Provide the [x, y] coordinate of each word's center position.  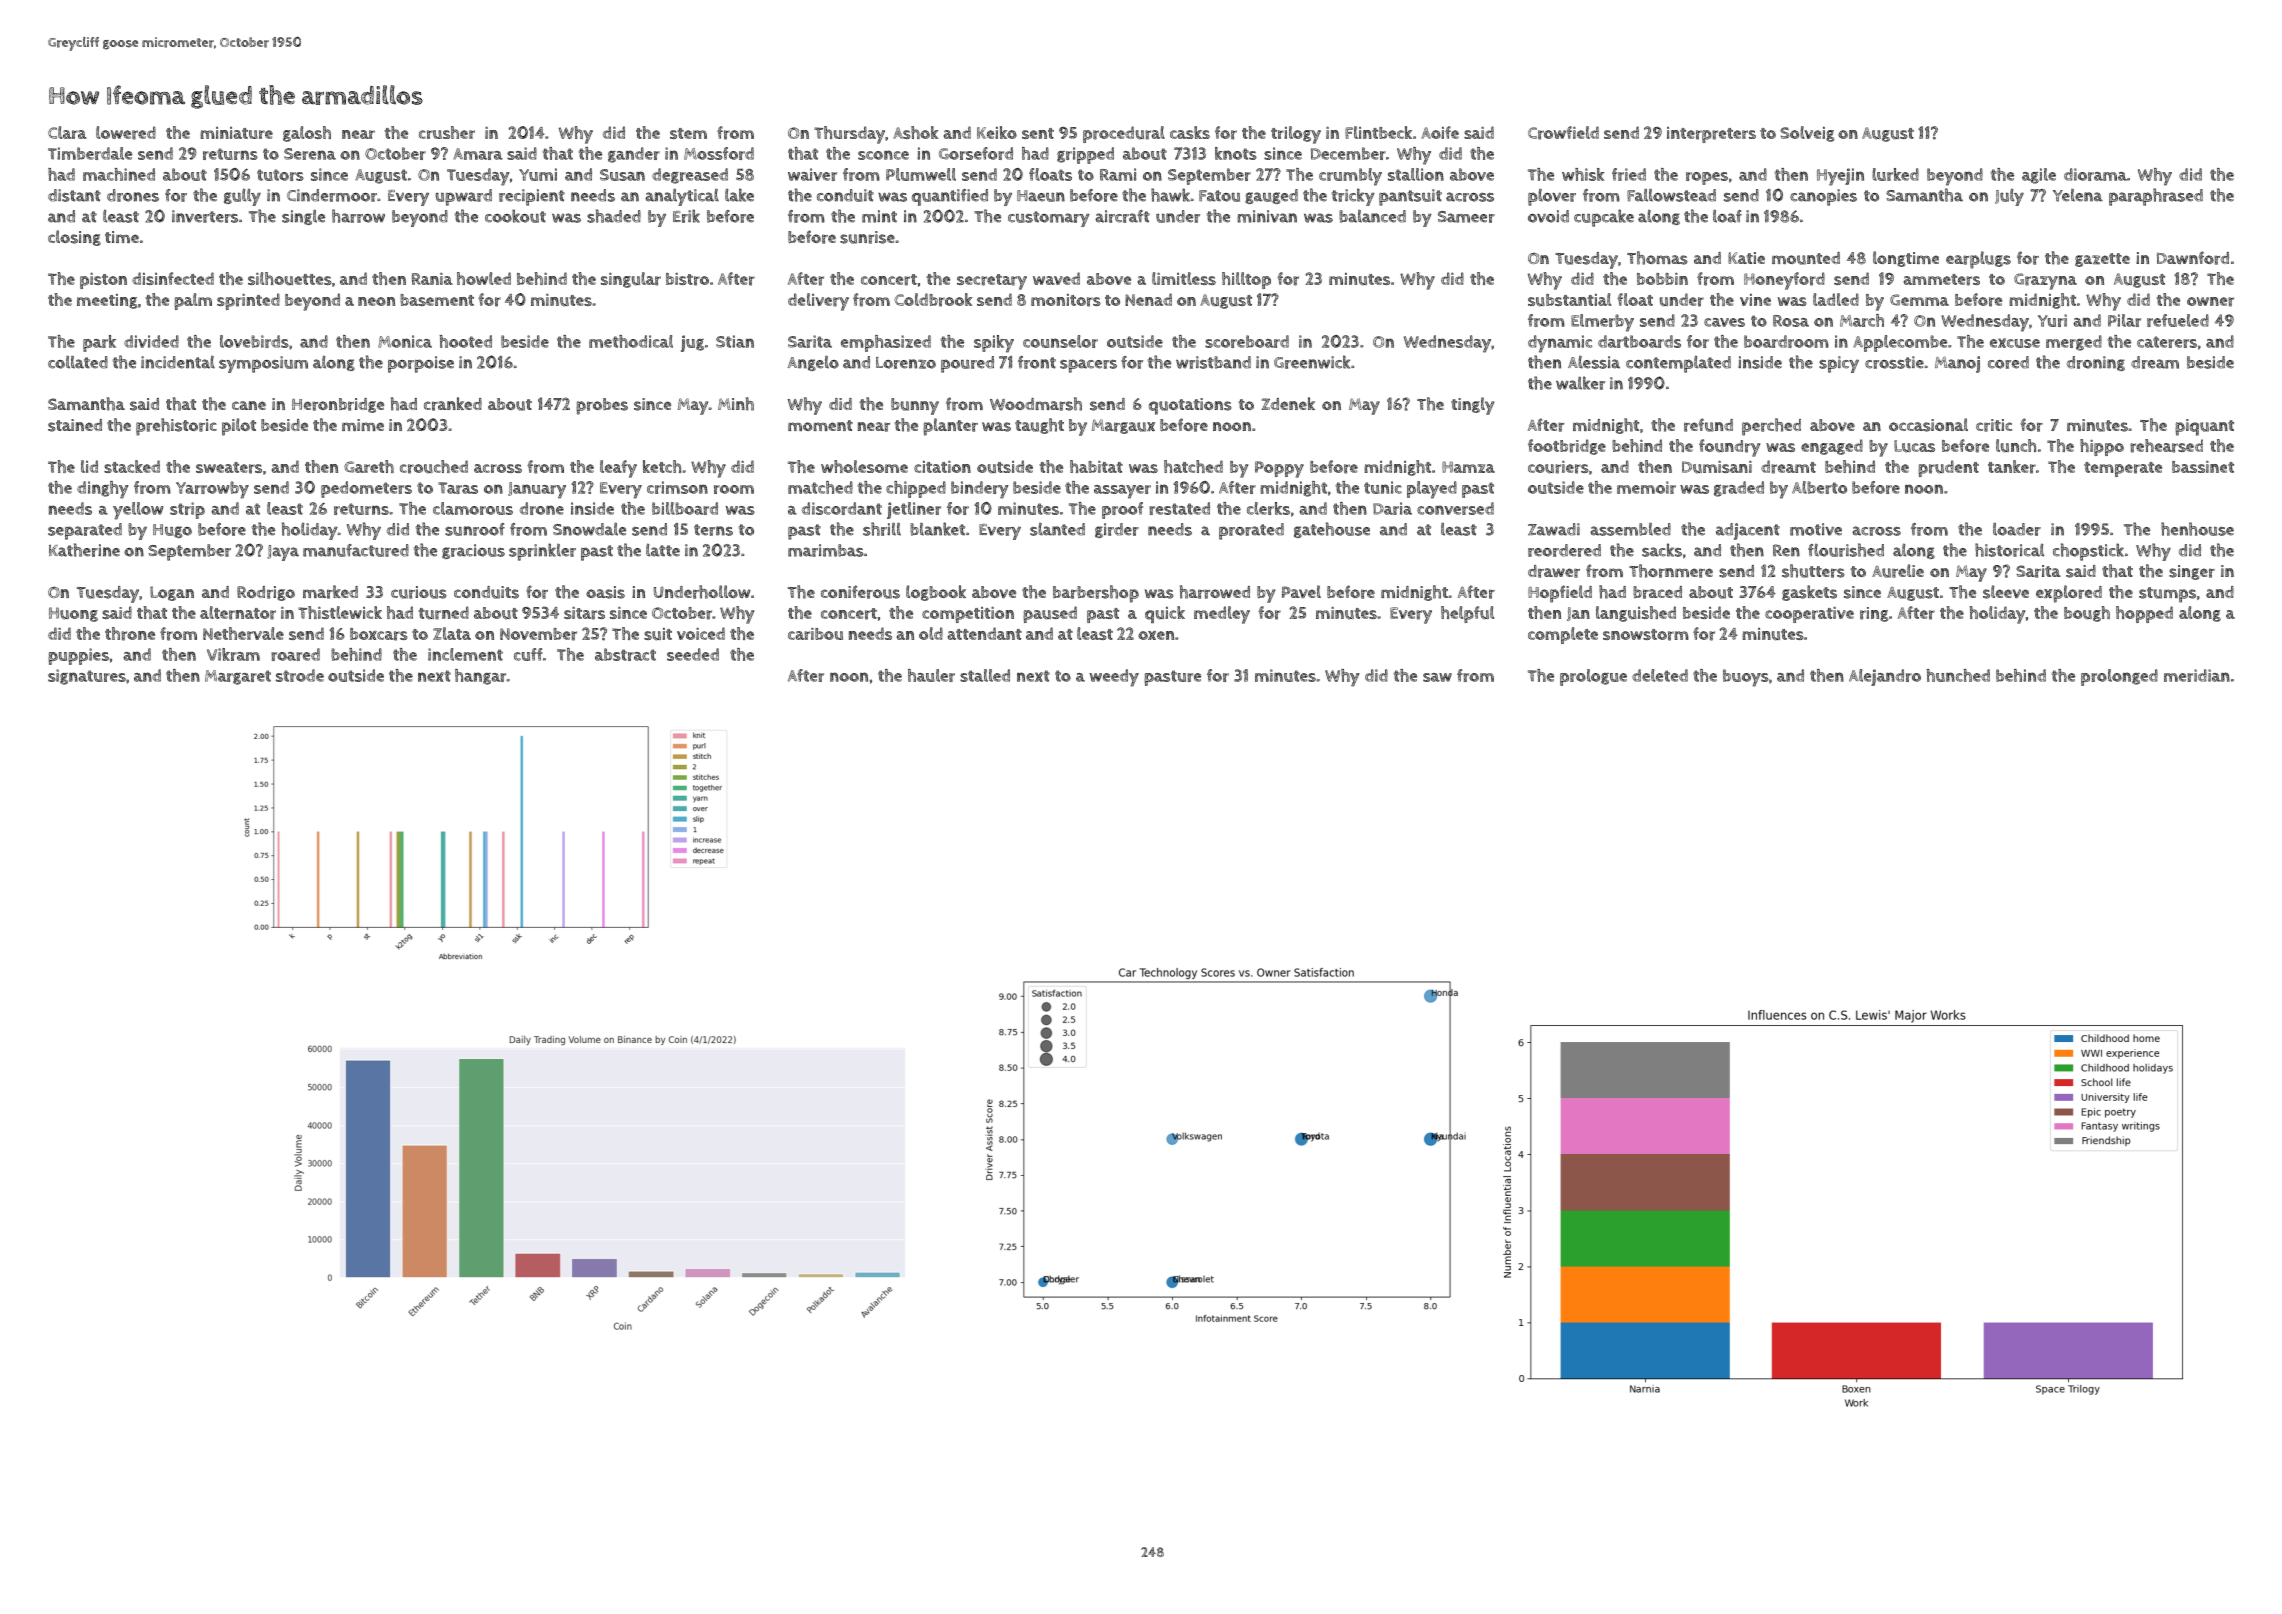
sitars [584, 613]
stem [688, 133]
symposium [263, 364]
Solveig [1807, 134]
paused [1050, 614]
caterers [2167, 342]
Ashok [915, 132]
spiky [994, 344]
